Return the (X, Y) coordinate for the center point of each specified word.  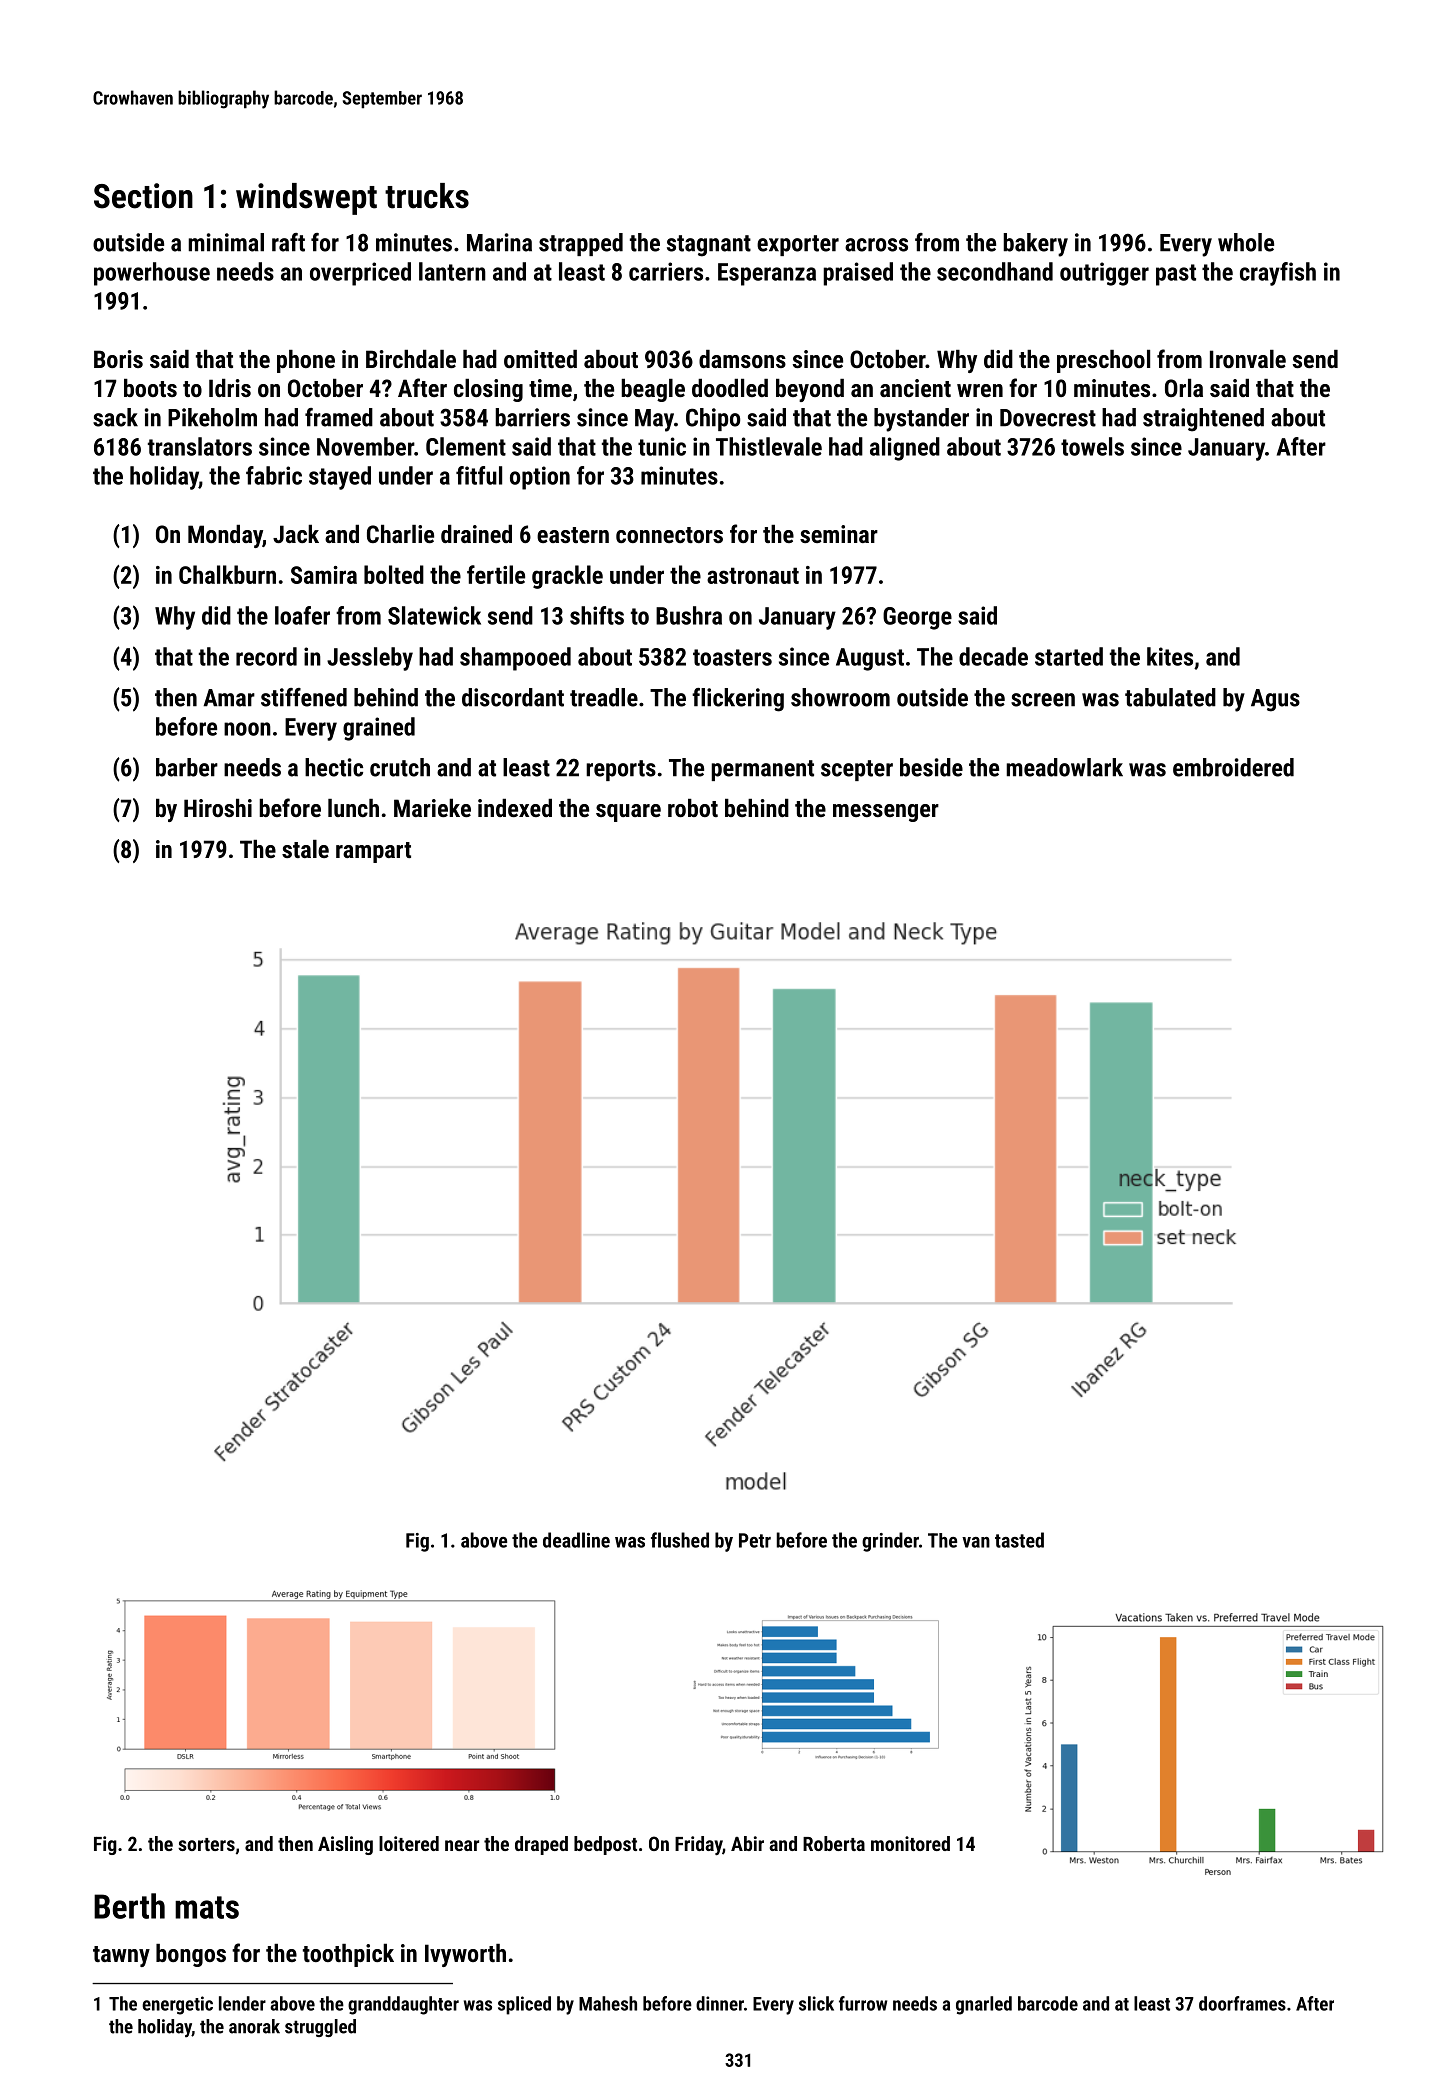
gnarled (984, 2005)
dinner (720, 2003)
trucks (427, 196)
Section (143, 196)
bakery (1035, 245)
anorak (254, 2026)
